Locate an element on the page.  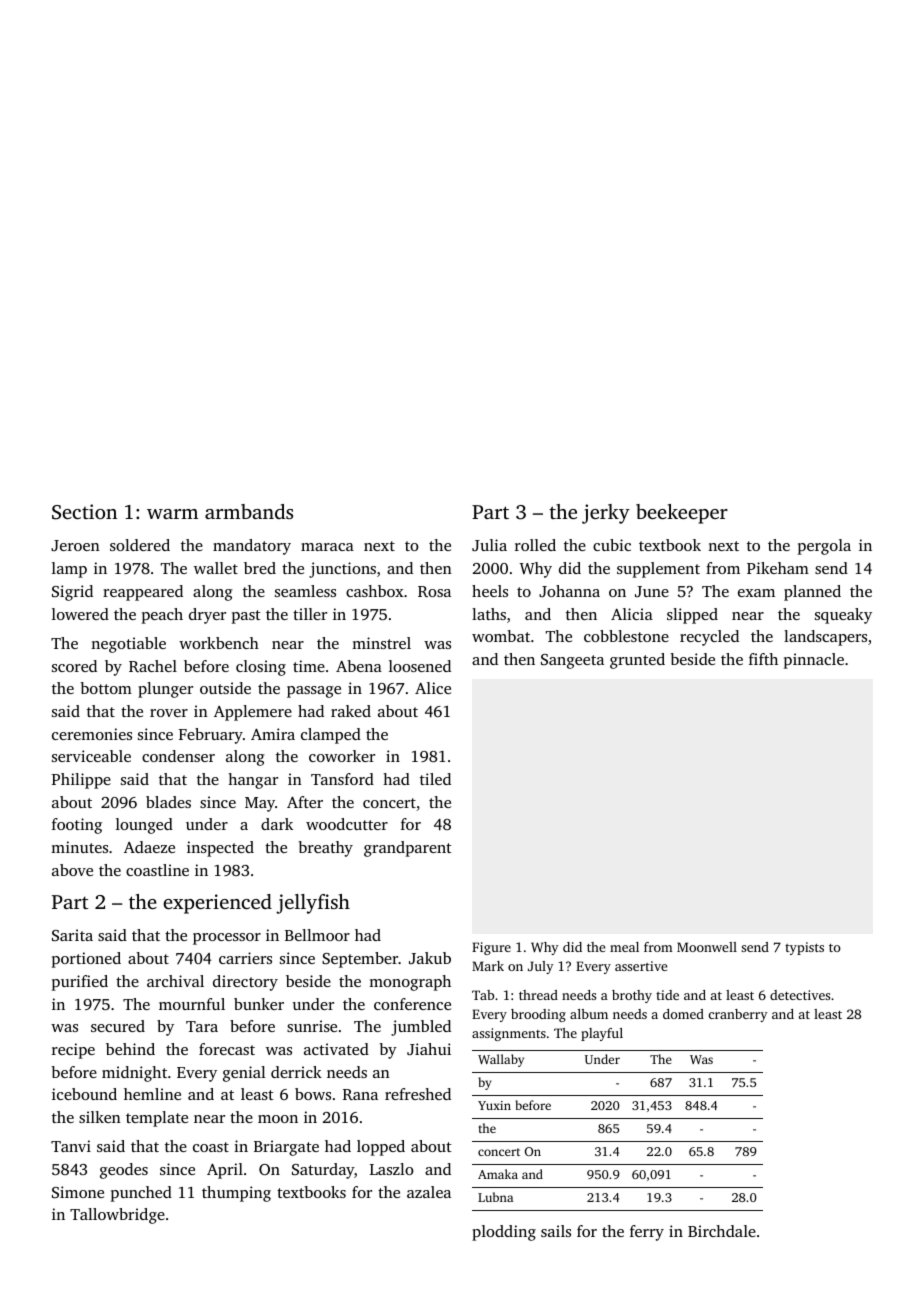
tiled is located at coordinates (435, 779).
